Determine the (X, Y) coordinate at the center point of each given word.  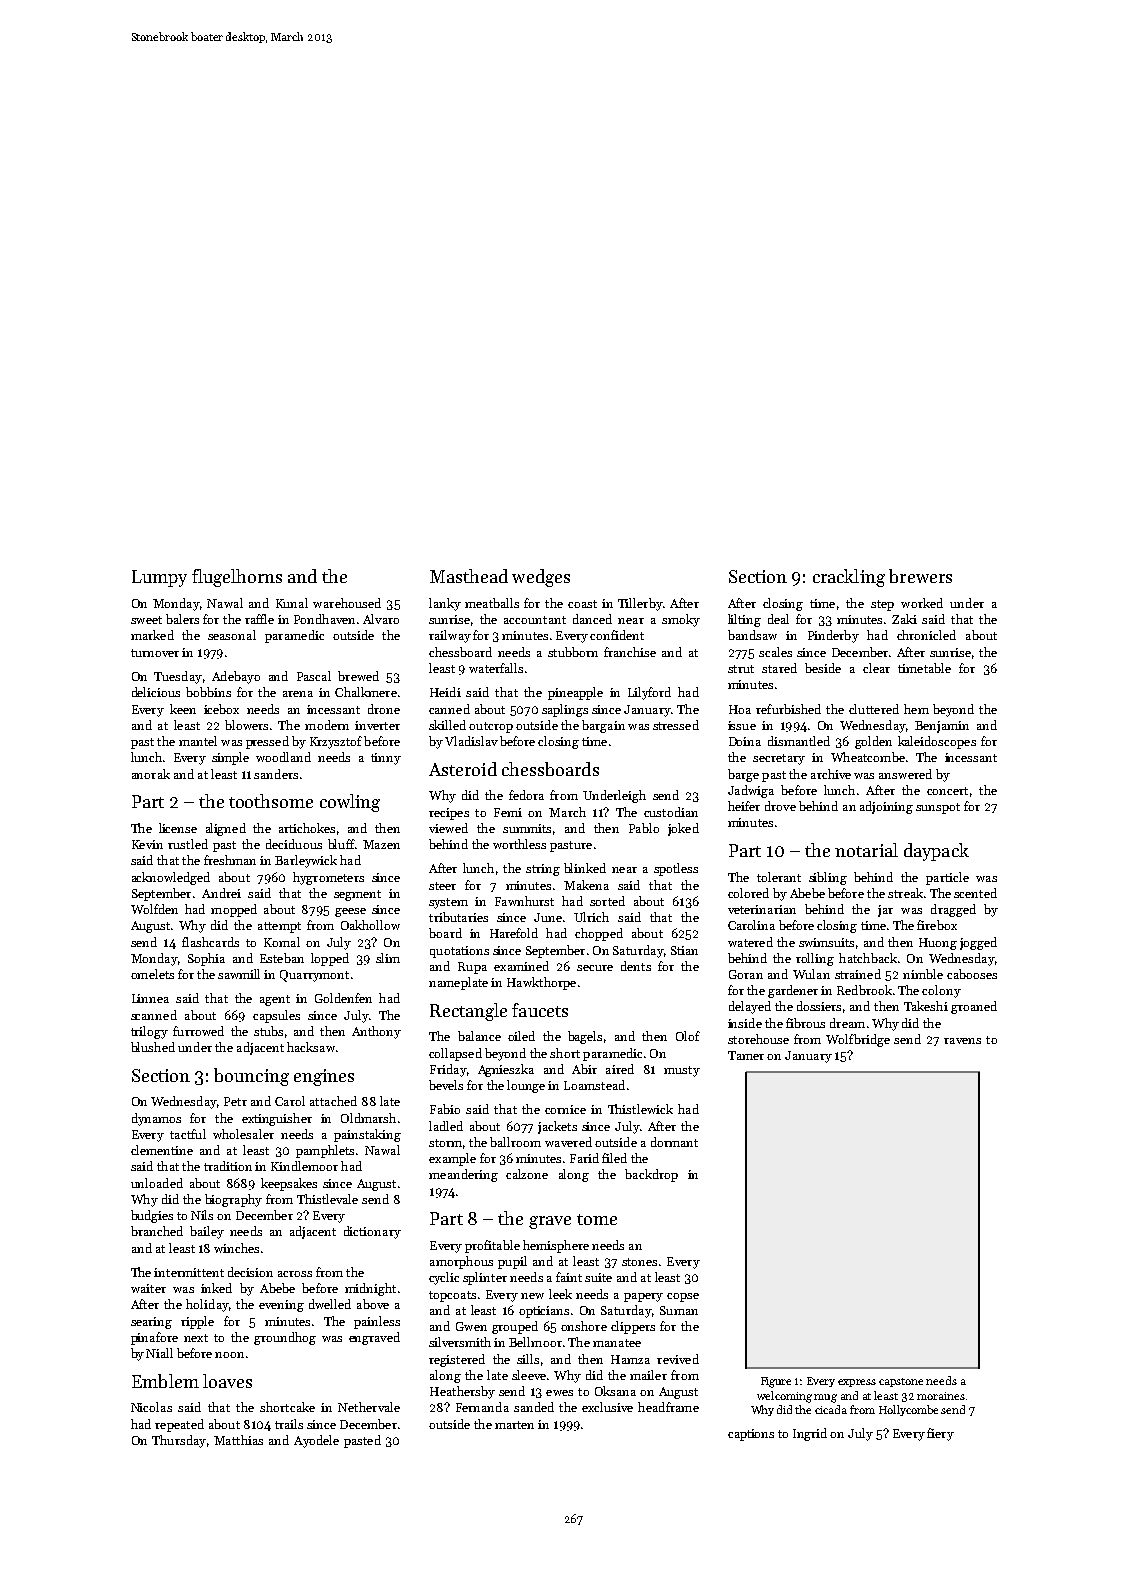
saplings (565, 710)
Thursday (179, 1441)
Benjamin (942, 727)
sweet (146, 620)
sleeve (529, 1375)
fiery (940, 1434)
